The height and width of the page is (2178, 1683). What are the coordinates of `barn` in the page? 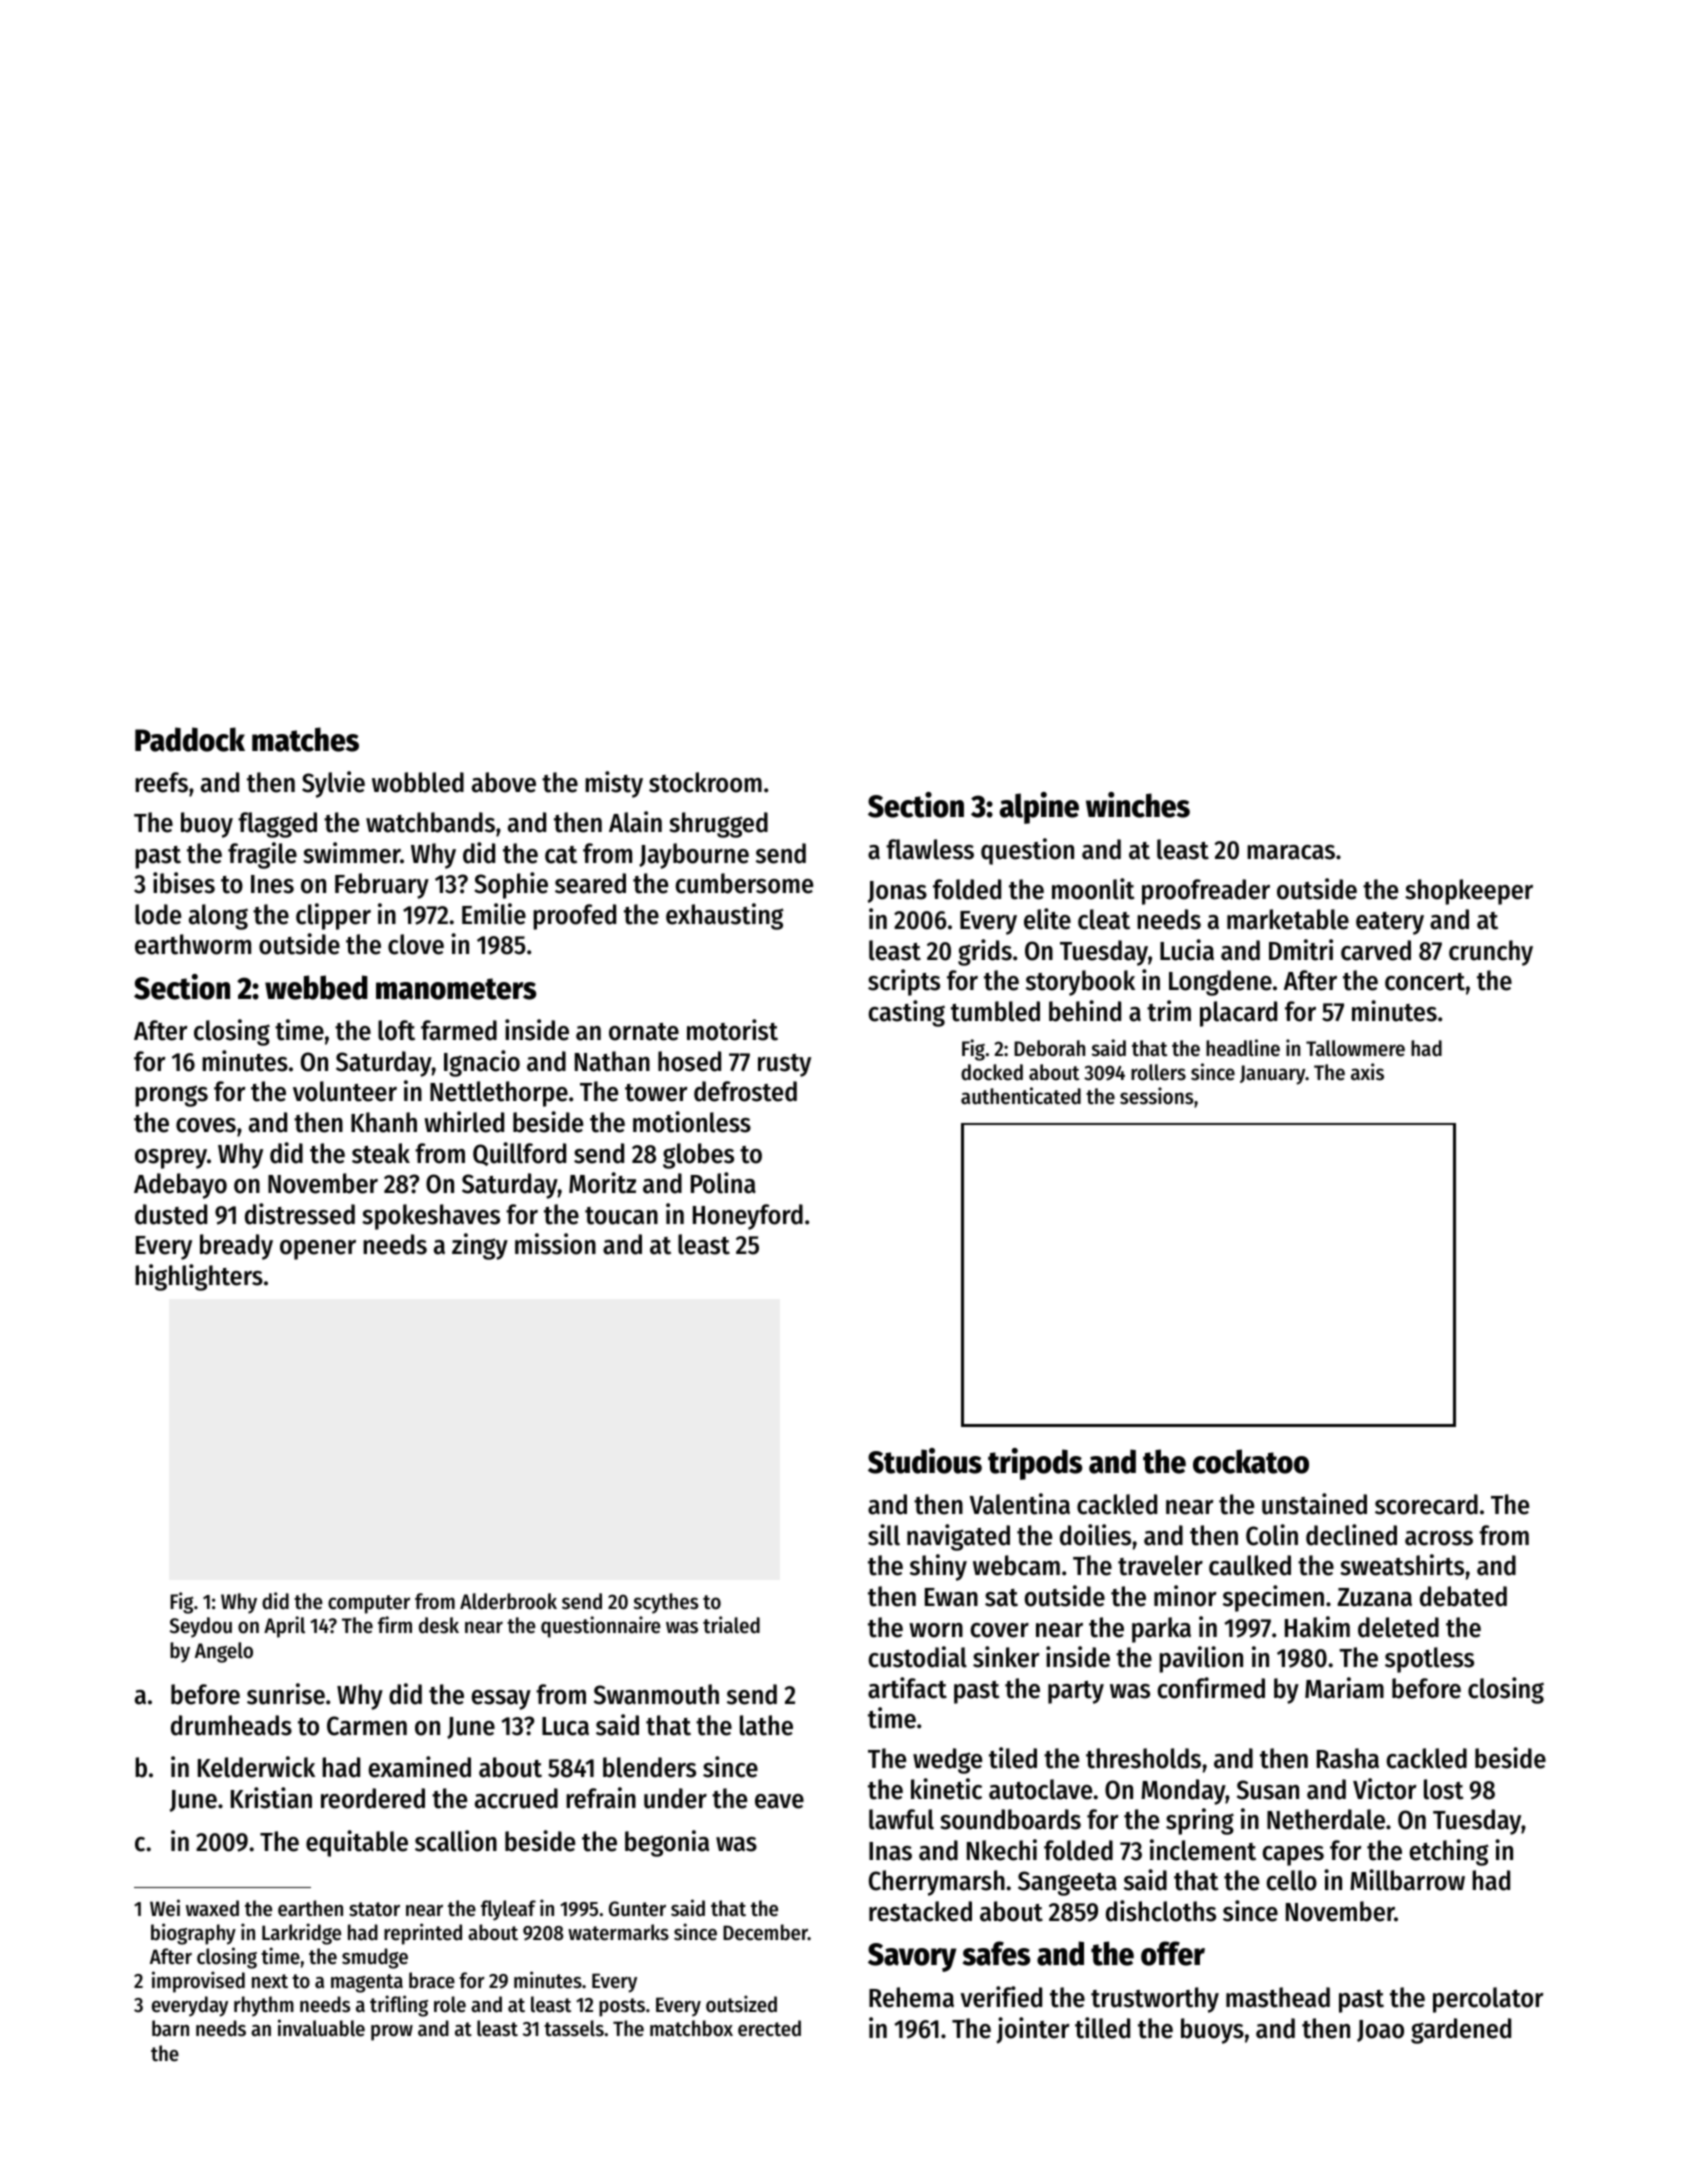 It's located at (170, 2028).
